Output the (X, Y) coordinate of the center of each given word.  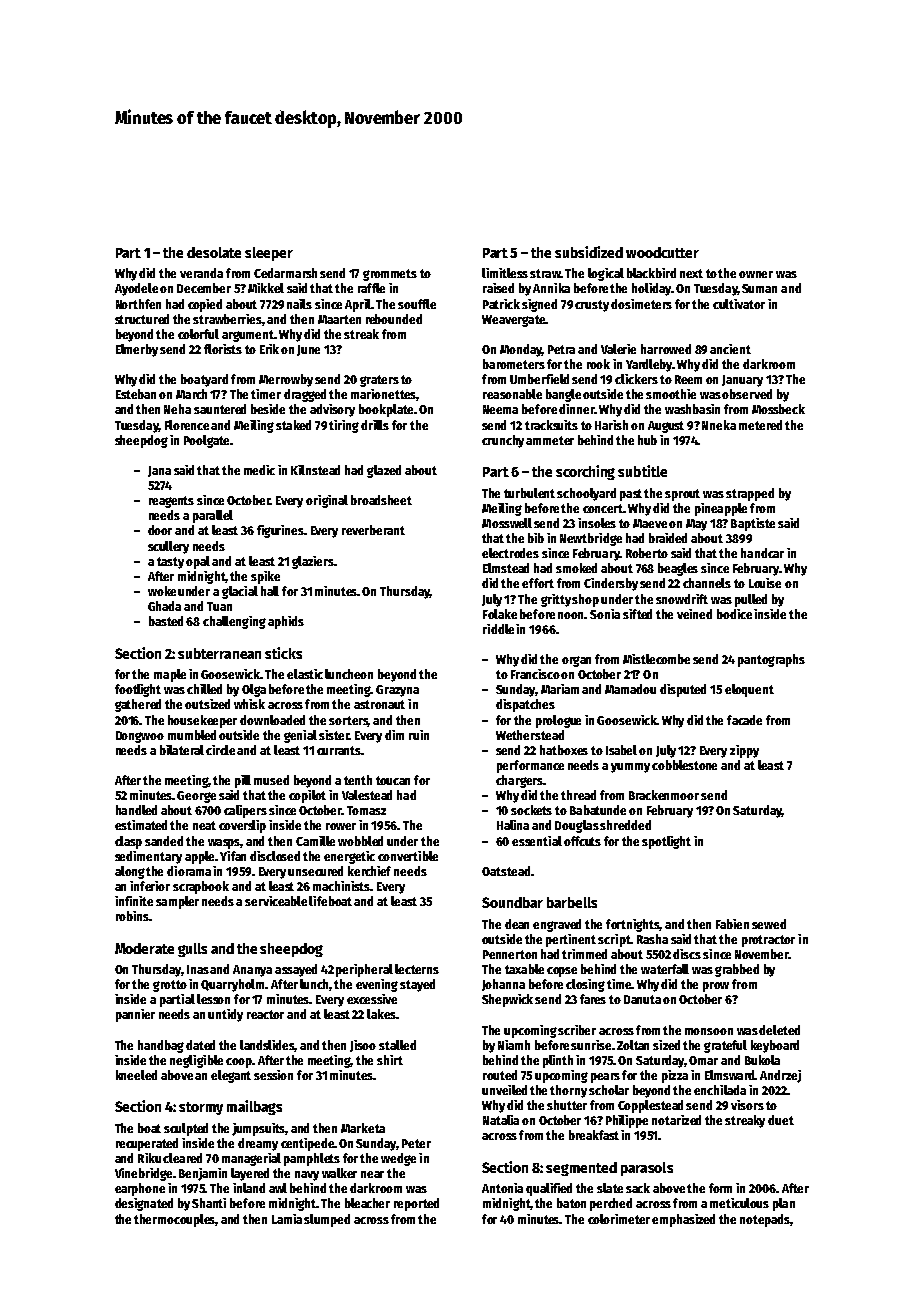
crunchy (503, 441)
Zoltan (633, 1045)
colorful (198, 334)
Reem (688, 379)
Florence (187, 425)
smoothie (671, 394)
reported (416, 1204)
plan (784, 1204)
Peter (416, 1143)
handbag (161, 1046)
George (196, 797)
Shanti (209, 1203)
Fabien (732, 924)
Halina (513, 825)
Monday (521, 350)
